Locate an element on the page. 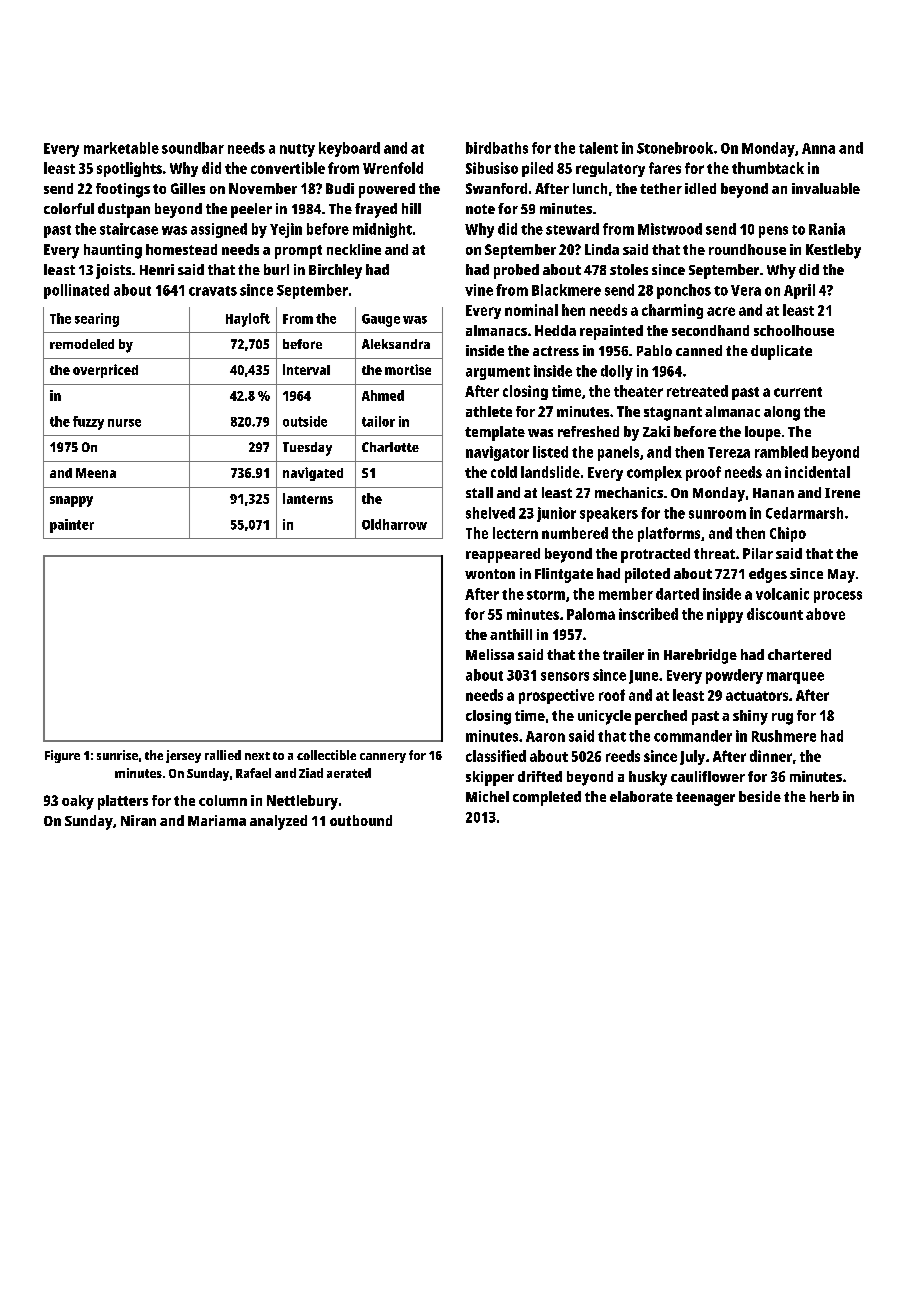  Sibusiso is located at coordinates (492, 168).
